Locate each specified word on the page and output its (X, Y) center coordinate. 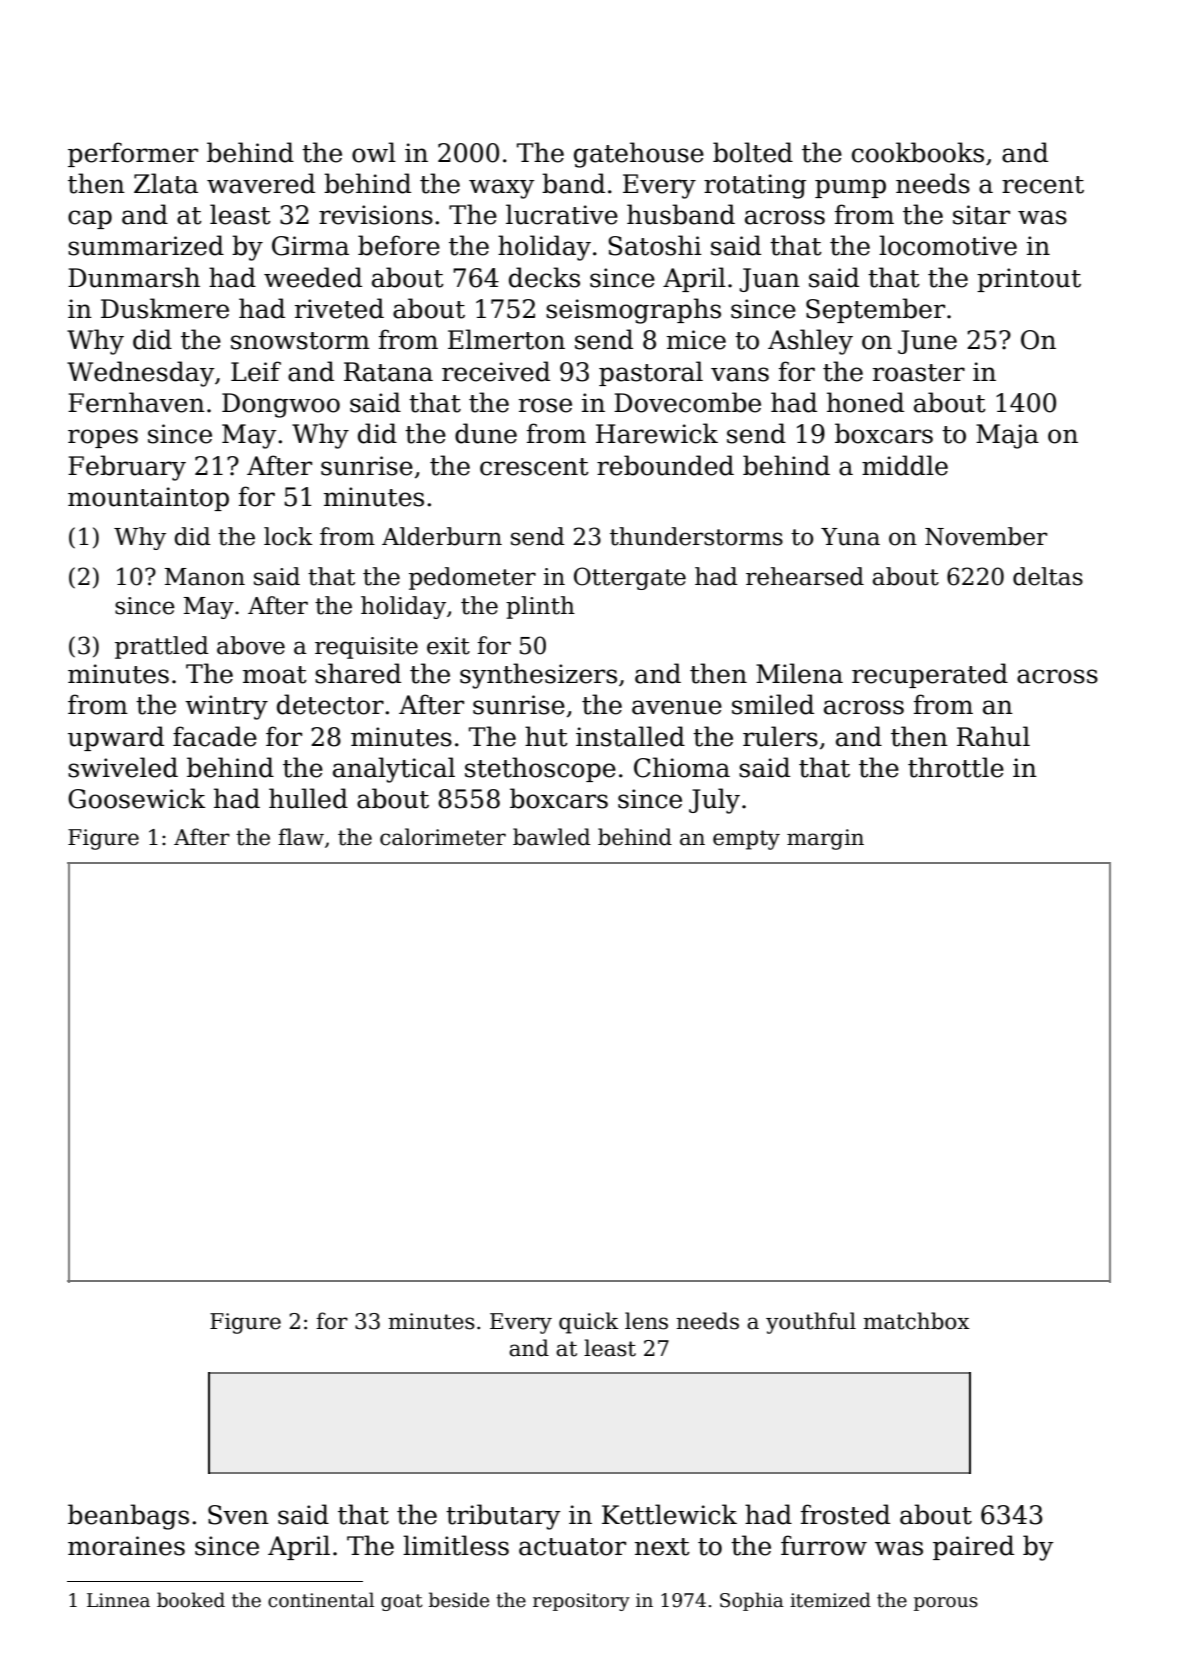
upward (116, 738)
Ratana (388, 372)
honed (865, 402)
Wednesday (141, 374)
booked (191, 1600)
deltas (1048, 576)
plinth (540, 607)
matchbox (916, 1321)
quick (589, 1323)
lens (646, 1321)
